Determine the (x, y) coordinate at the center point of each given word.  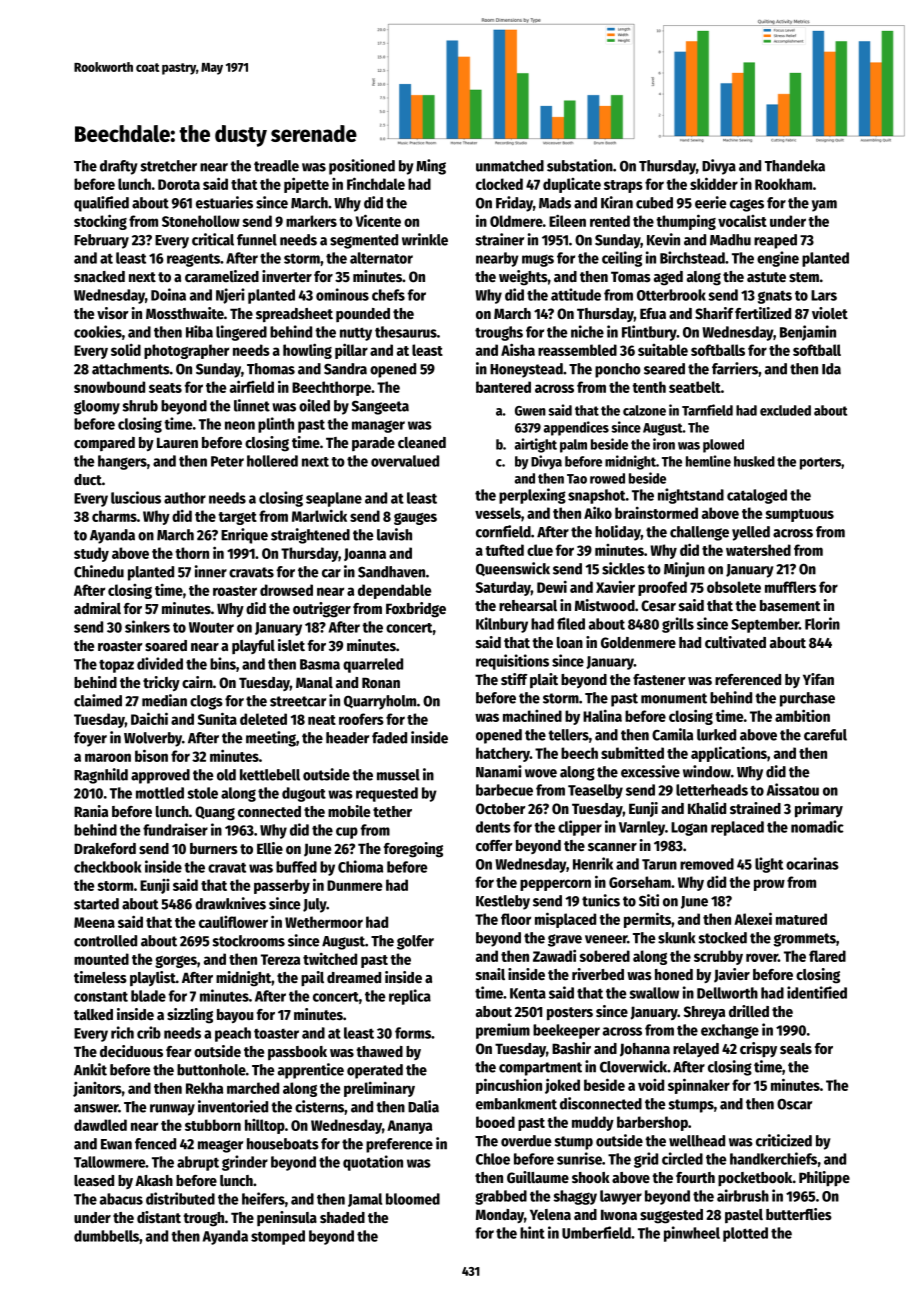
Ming (431, 167)
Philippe (824, 1178)
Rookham (783, 184)
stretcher (169, 166)
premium (503, 1031)
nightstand (691, 496)
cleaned (422, 442)
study (91, 554)
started (96, 904)
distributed (180, 1198)
